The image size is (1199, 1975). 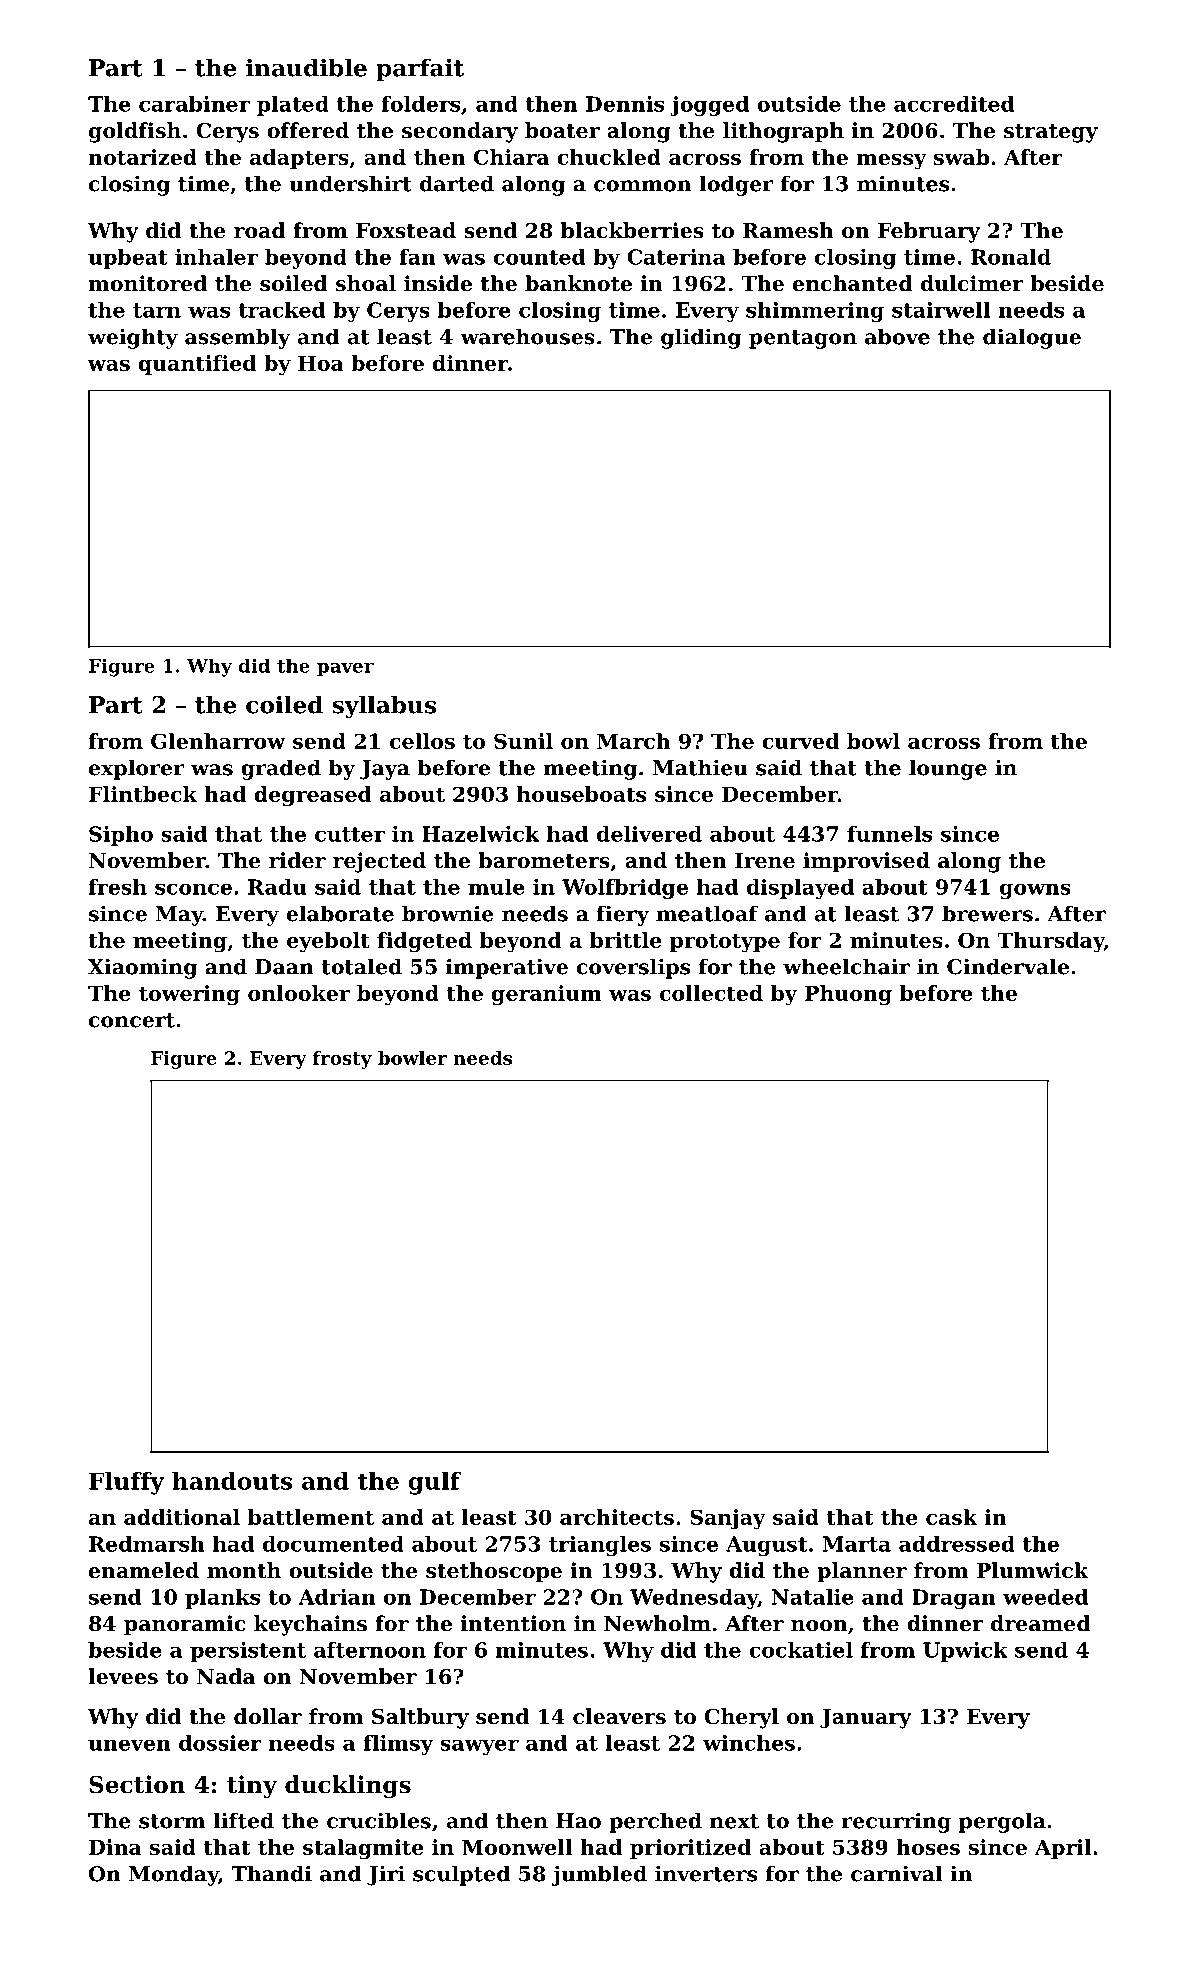 What do you see at coordinates (1011, 257) in the page?
I see `Ronald` at bounding box center [1011, 257].
